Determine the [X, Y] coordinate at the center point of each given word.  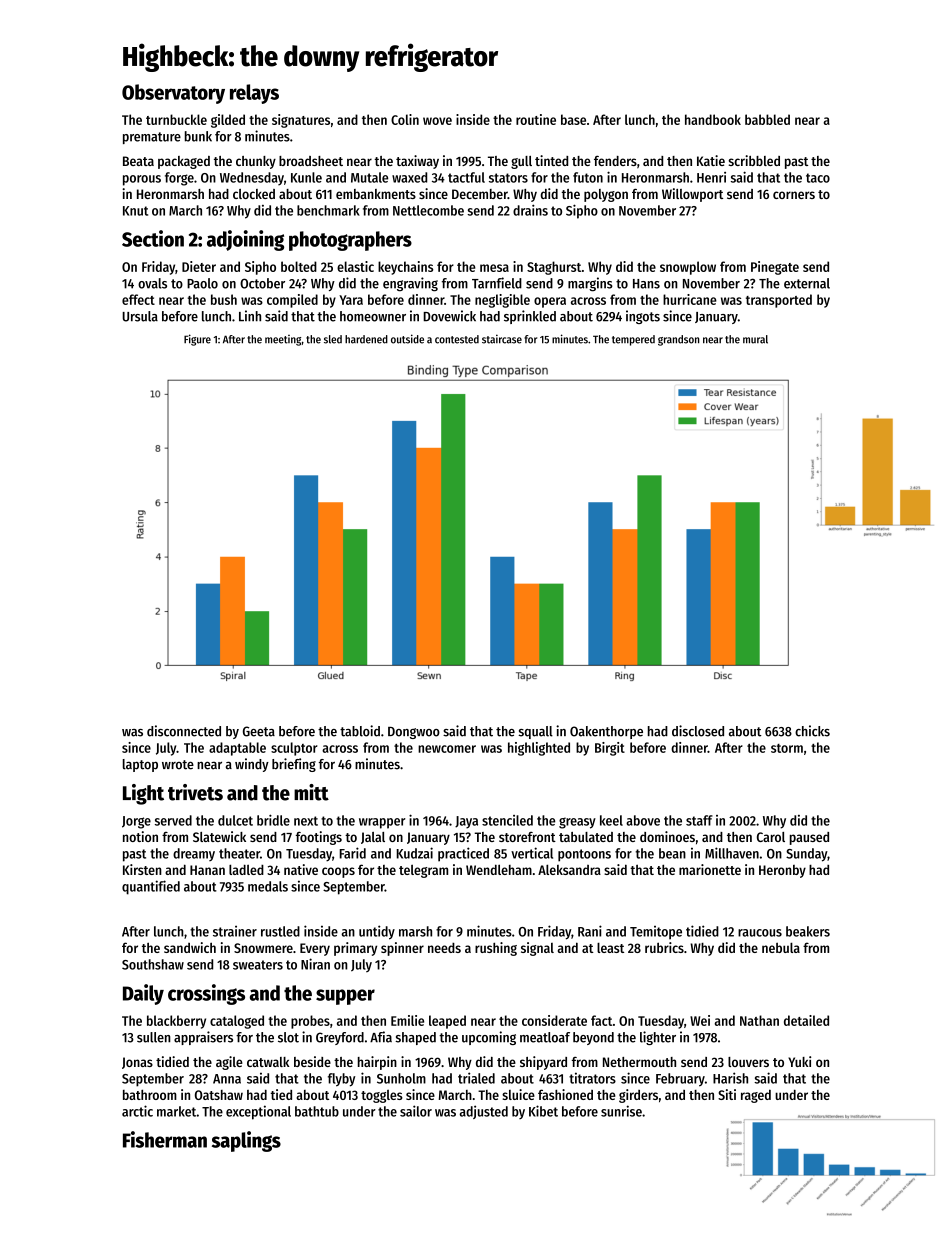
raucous [760, 933]
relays [254, 94]
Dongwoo [414, 733]
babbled [767, 119]
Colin [405, 119]
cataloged [237, 1022]
